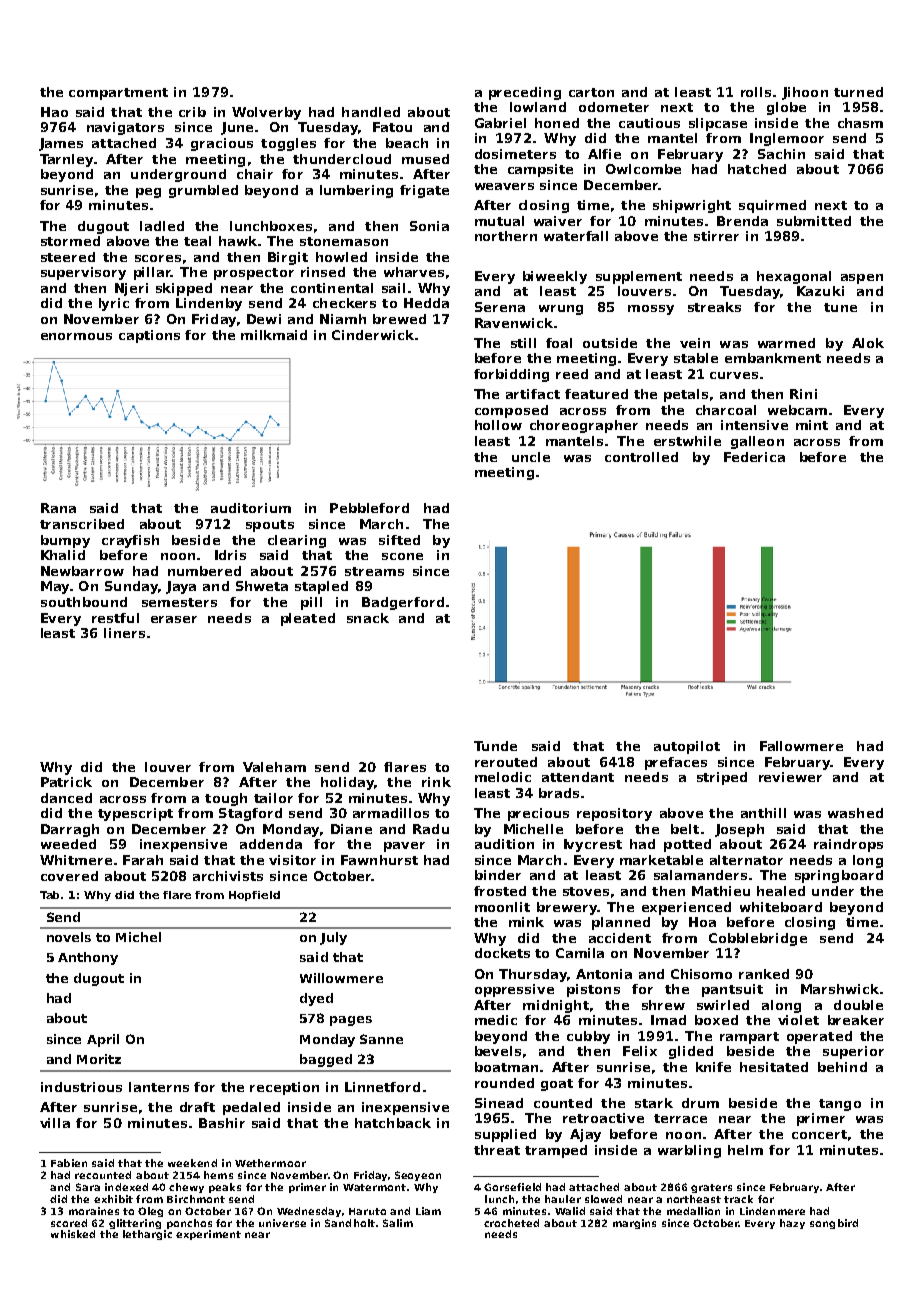 This screenshot has width=924, height=1308. What do you see at coordinates (772, 206) in the screenshot?
I see `squirmed` at bounding box center [772, 206].
